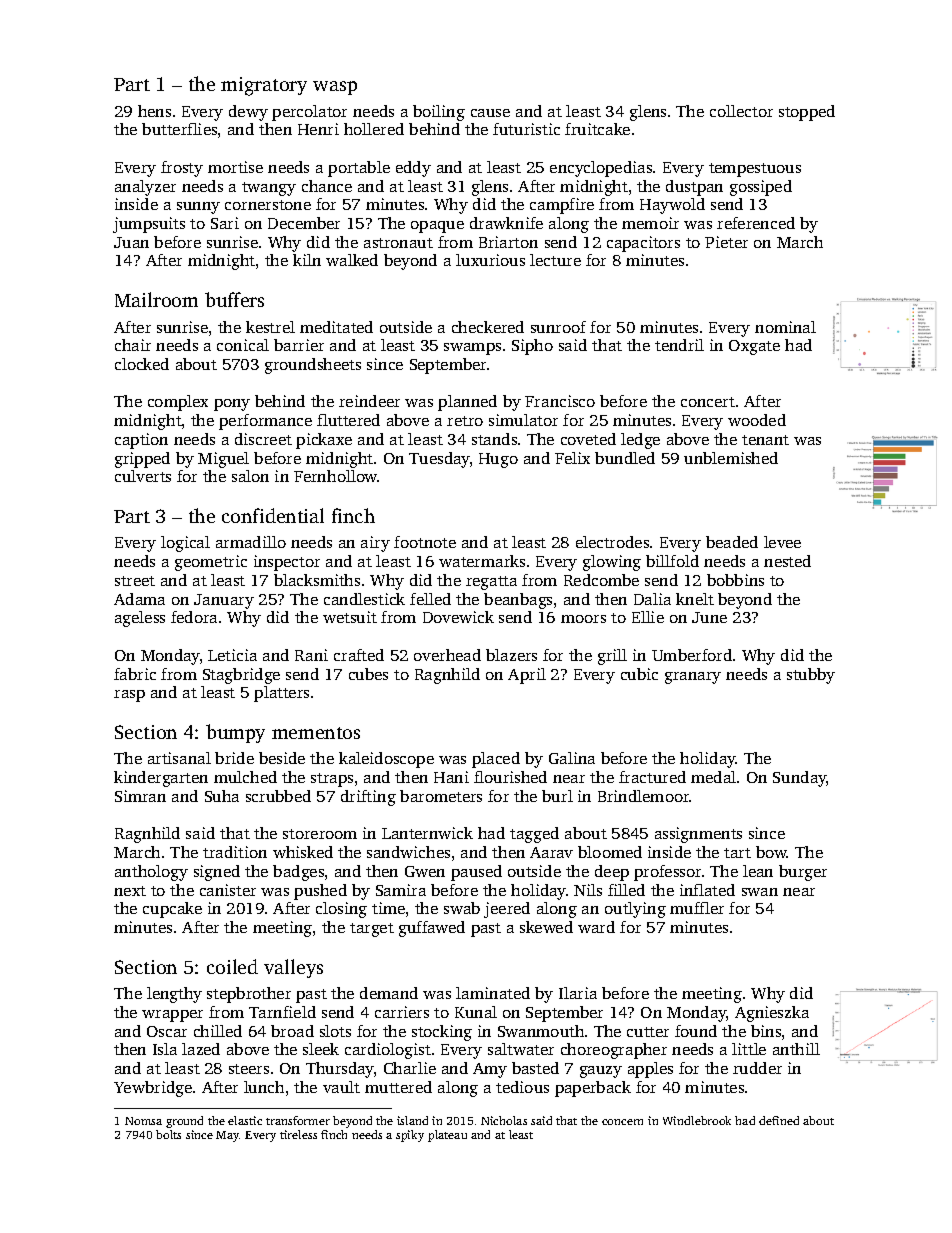  What do you see at coordinates (235, 852) in the screenshot?
I see `tradition` at bounding box center [235, 852].
